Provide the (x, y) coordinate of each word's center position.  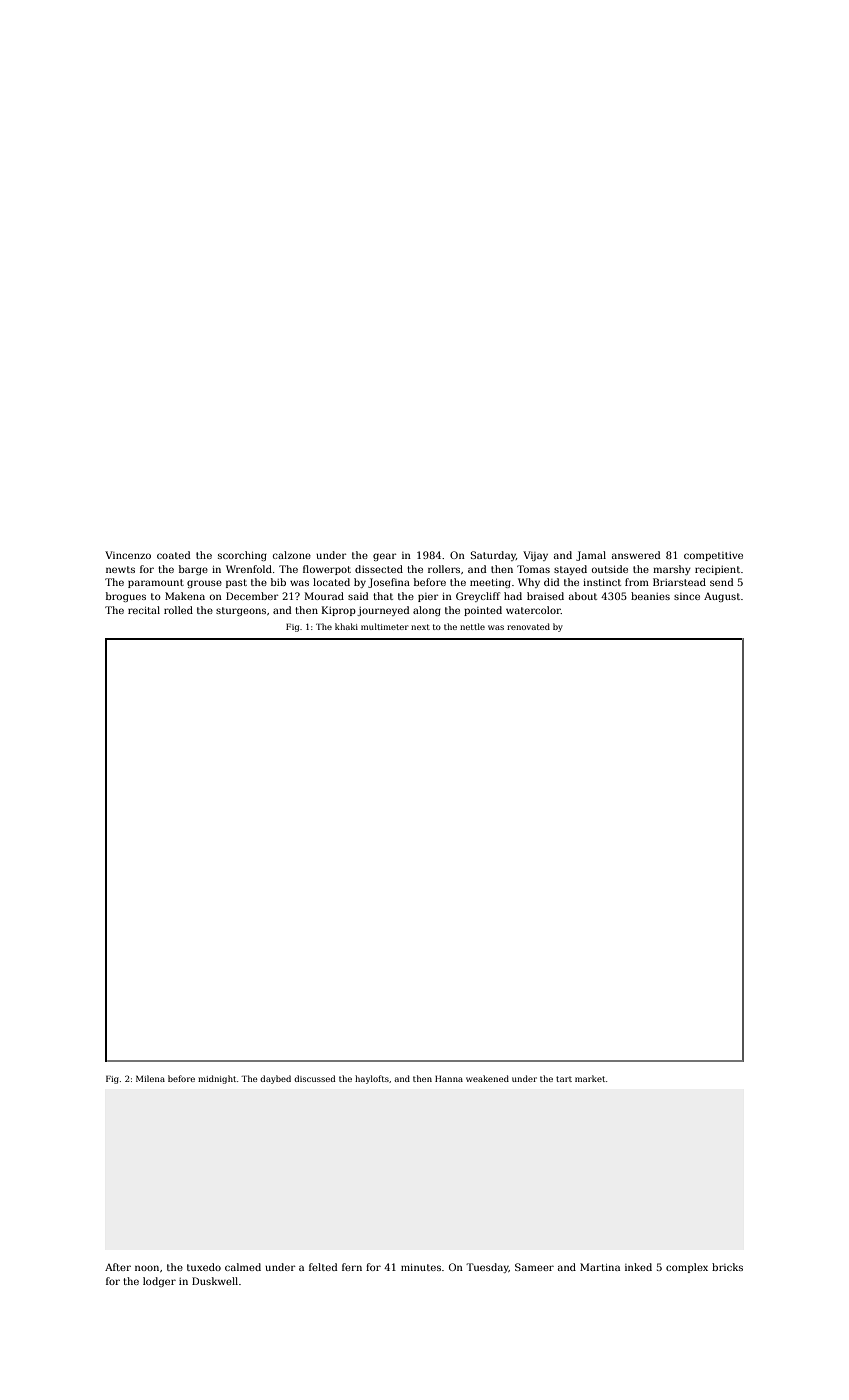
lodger (159, 1282)
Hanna (449, 1079)
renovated (528, 626)
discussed (314, 1078)
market (590, 1078)
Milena (150, 1078)
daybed (275, 1079)
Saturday (493, 556)
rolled (178, 610)
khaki (346, 626)
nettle (472, 626)
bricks (727, 1267)
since (687, 596)
